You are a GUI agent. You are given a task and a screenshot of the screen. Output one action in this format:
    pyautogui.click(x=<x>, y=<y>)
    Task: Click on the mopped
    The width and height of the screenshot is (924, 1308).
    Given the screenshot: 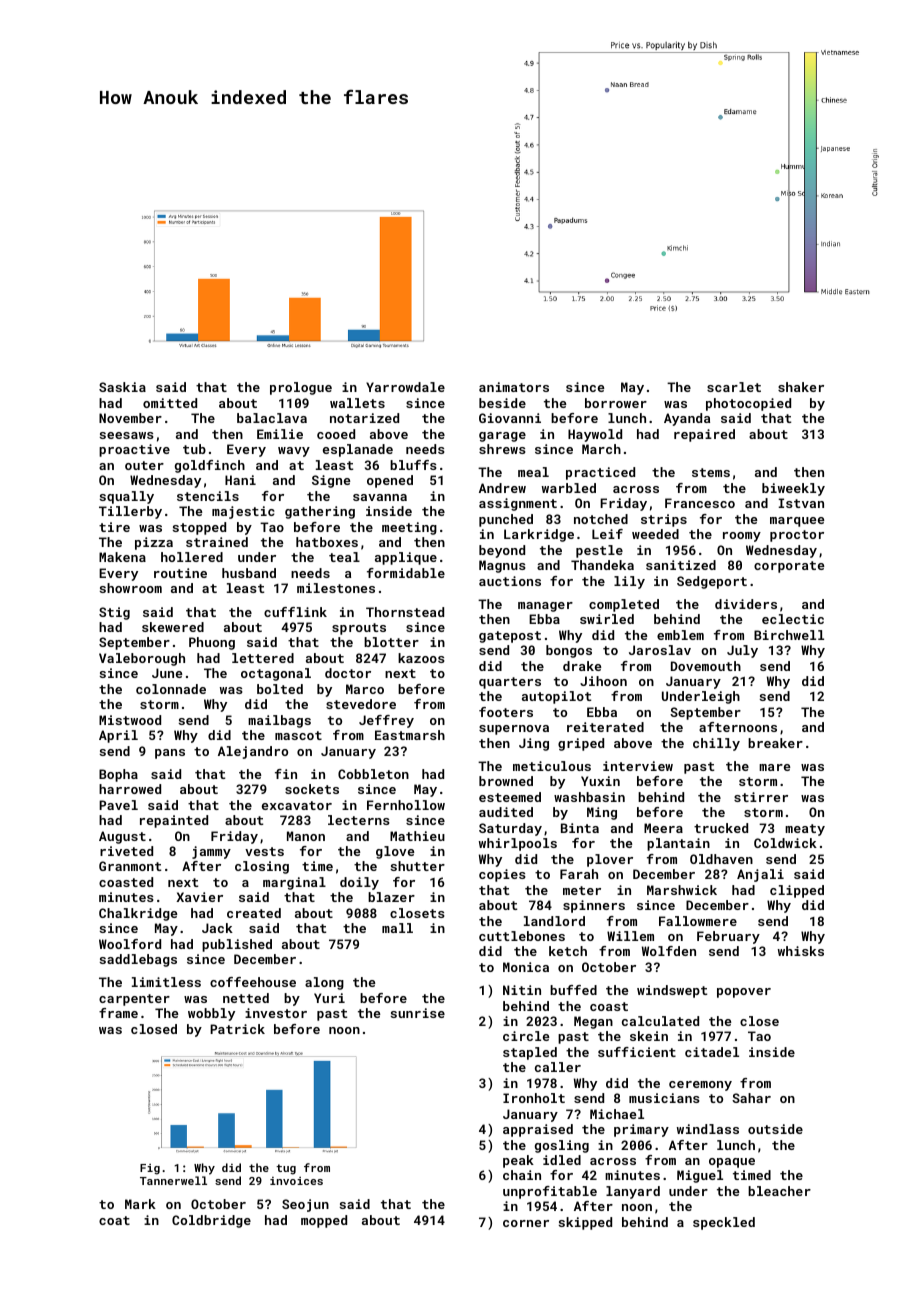 What is the action you would take?
    pyautogui.click(x=324, y=1221)
